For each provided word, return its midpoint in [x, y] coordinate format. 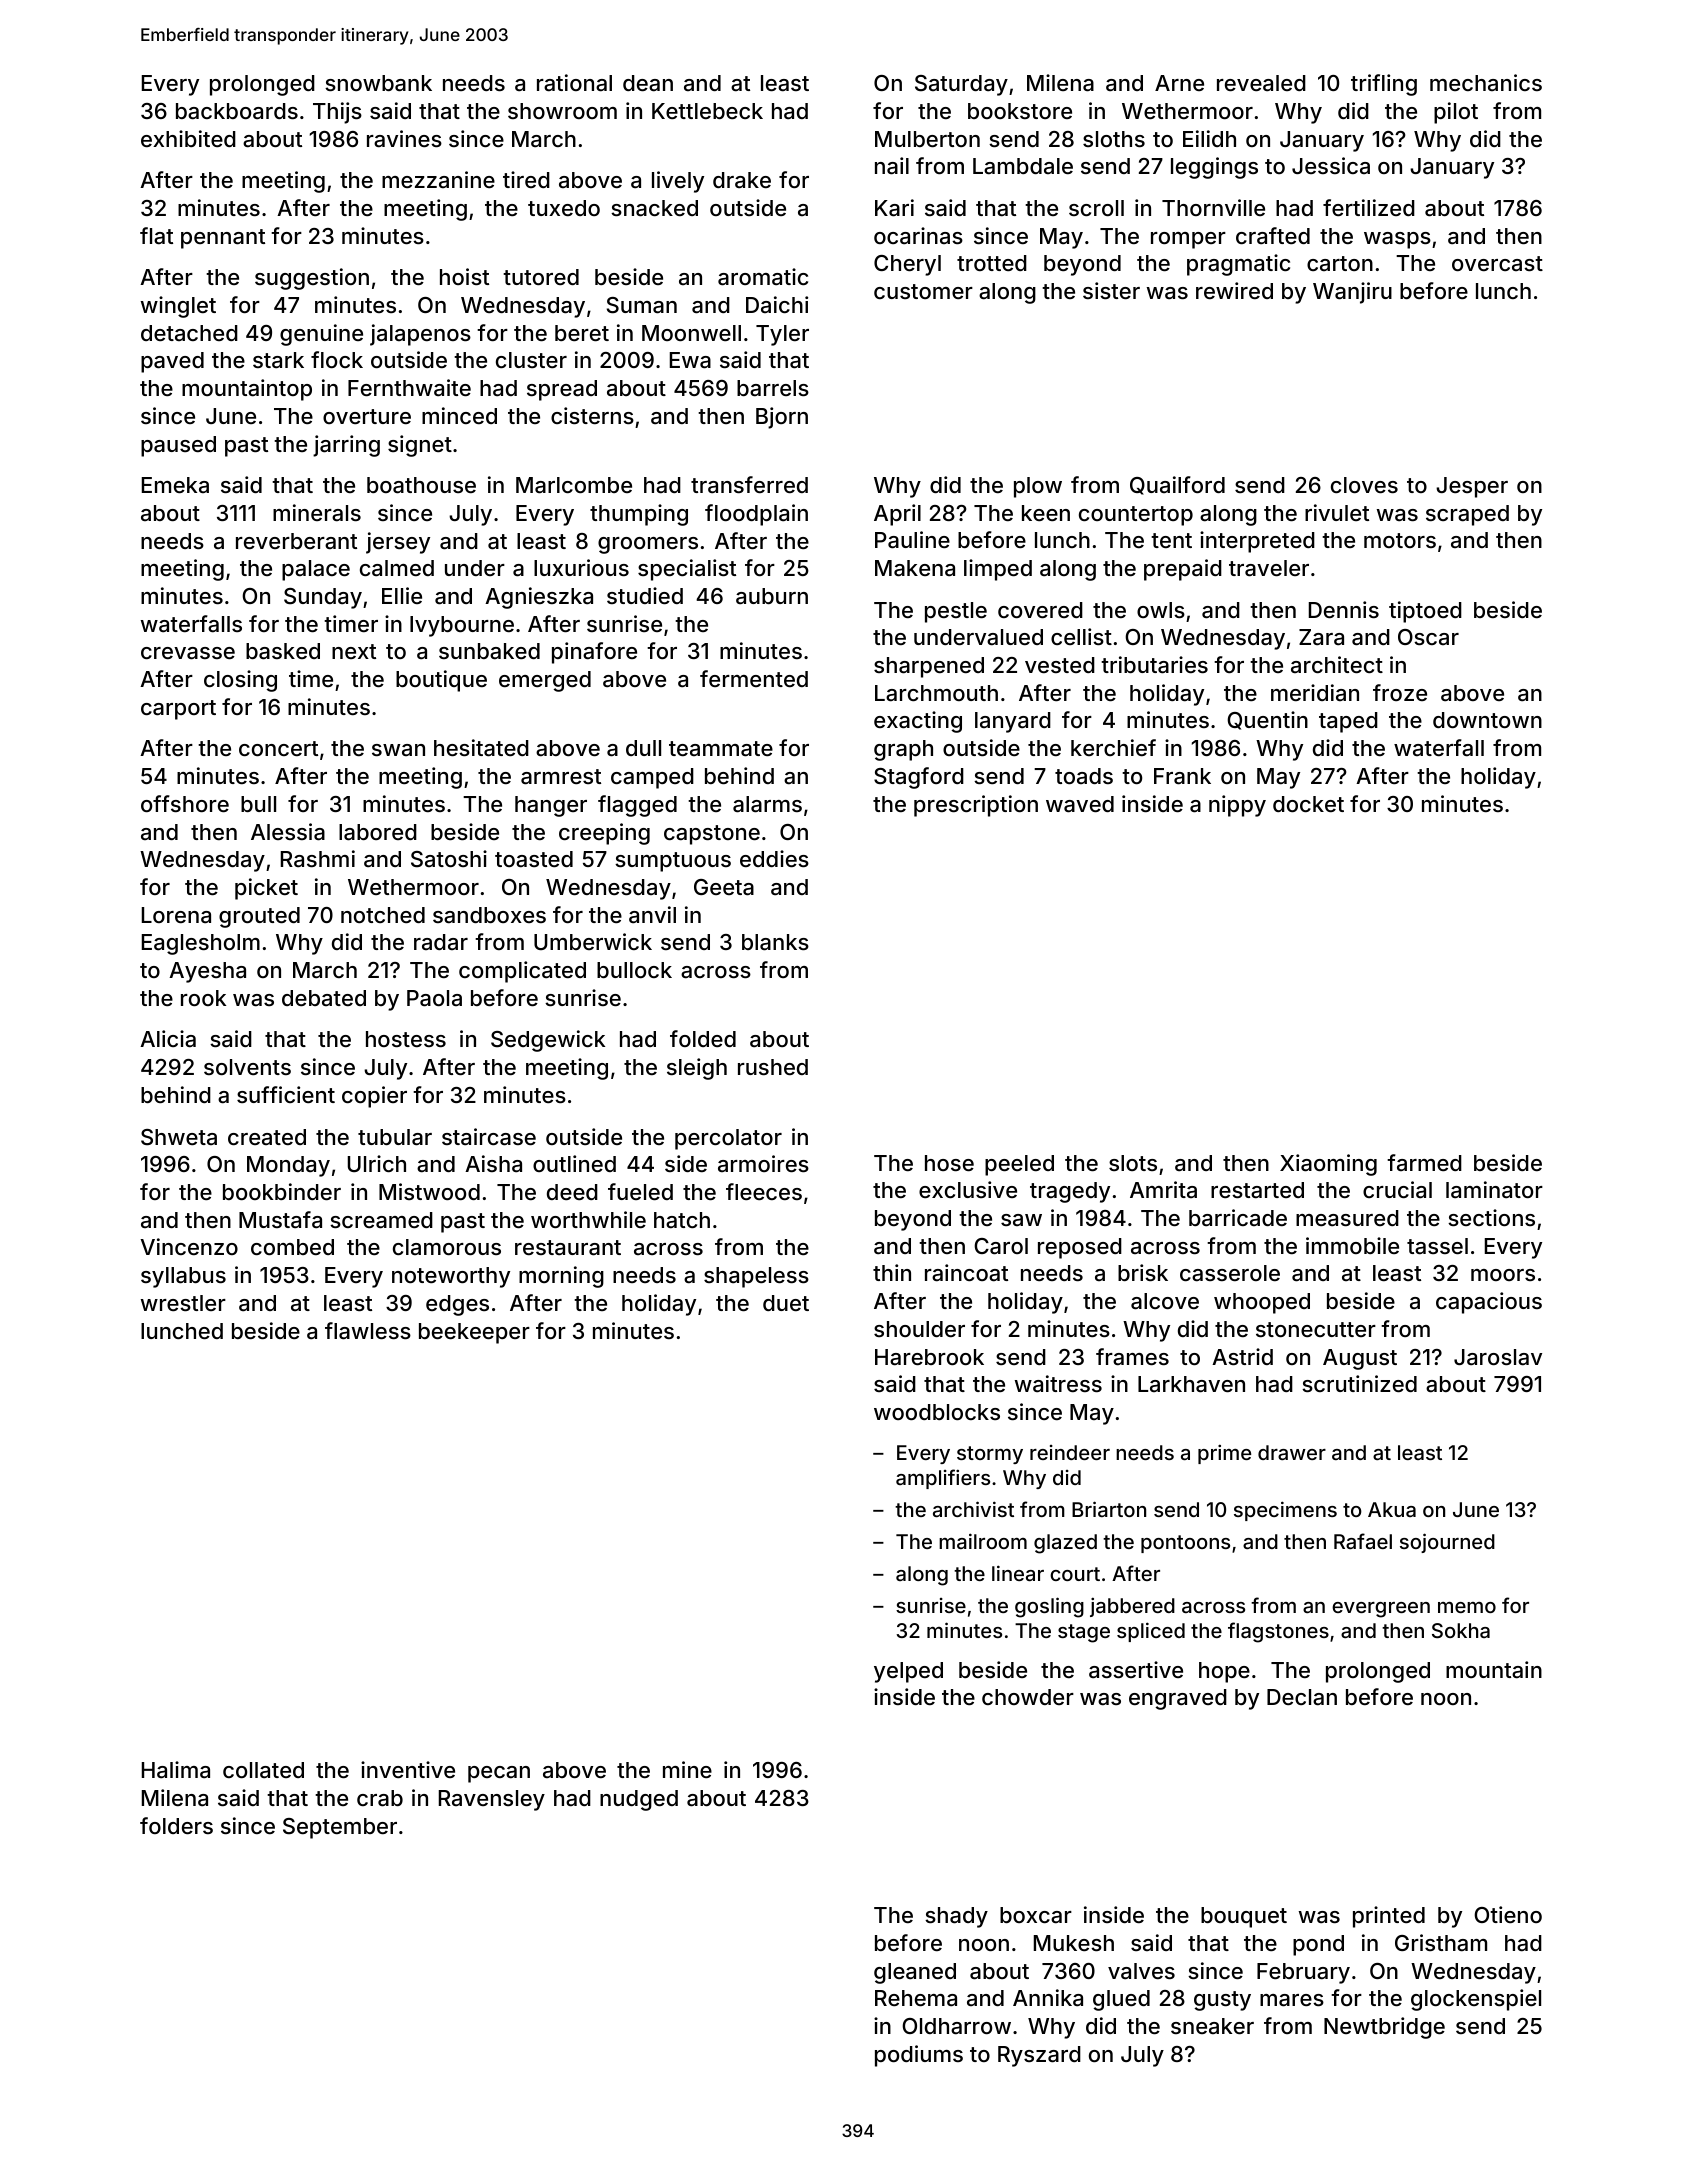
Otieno [1508, 1914]
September [340, 1828]
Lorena [176, 915]
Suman [642, 305]
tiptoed [1425, 612]
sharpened [929, 667]
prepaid [1183, 570]
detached [189, 333]
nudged [639, 1800]
